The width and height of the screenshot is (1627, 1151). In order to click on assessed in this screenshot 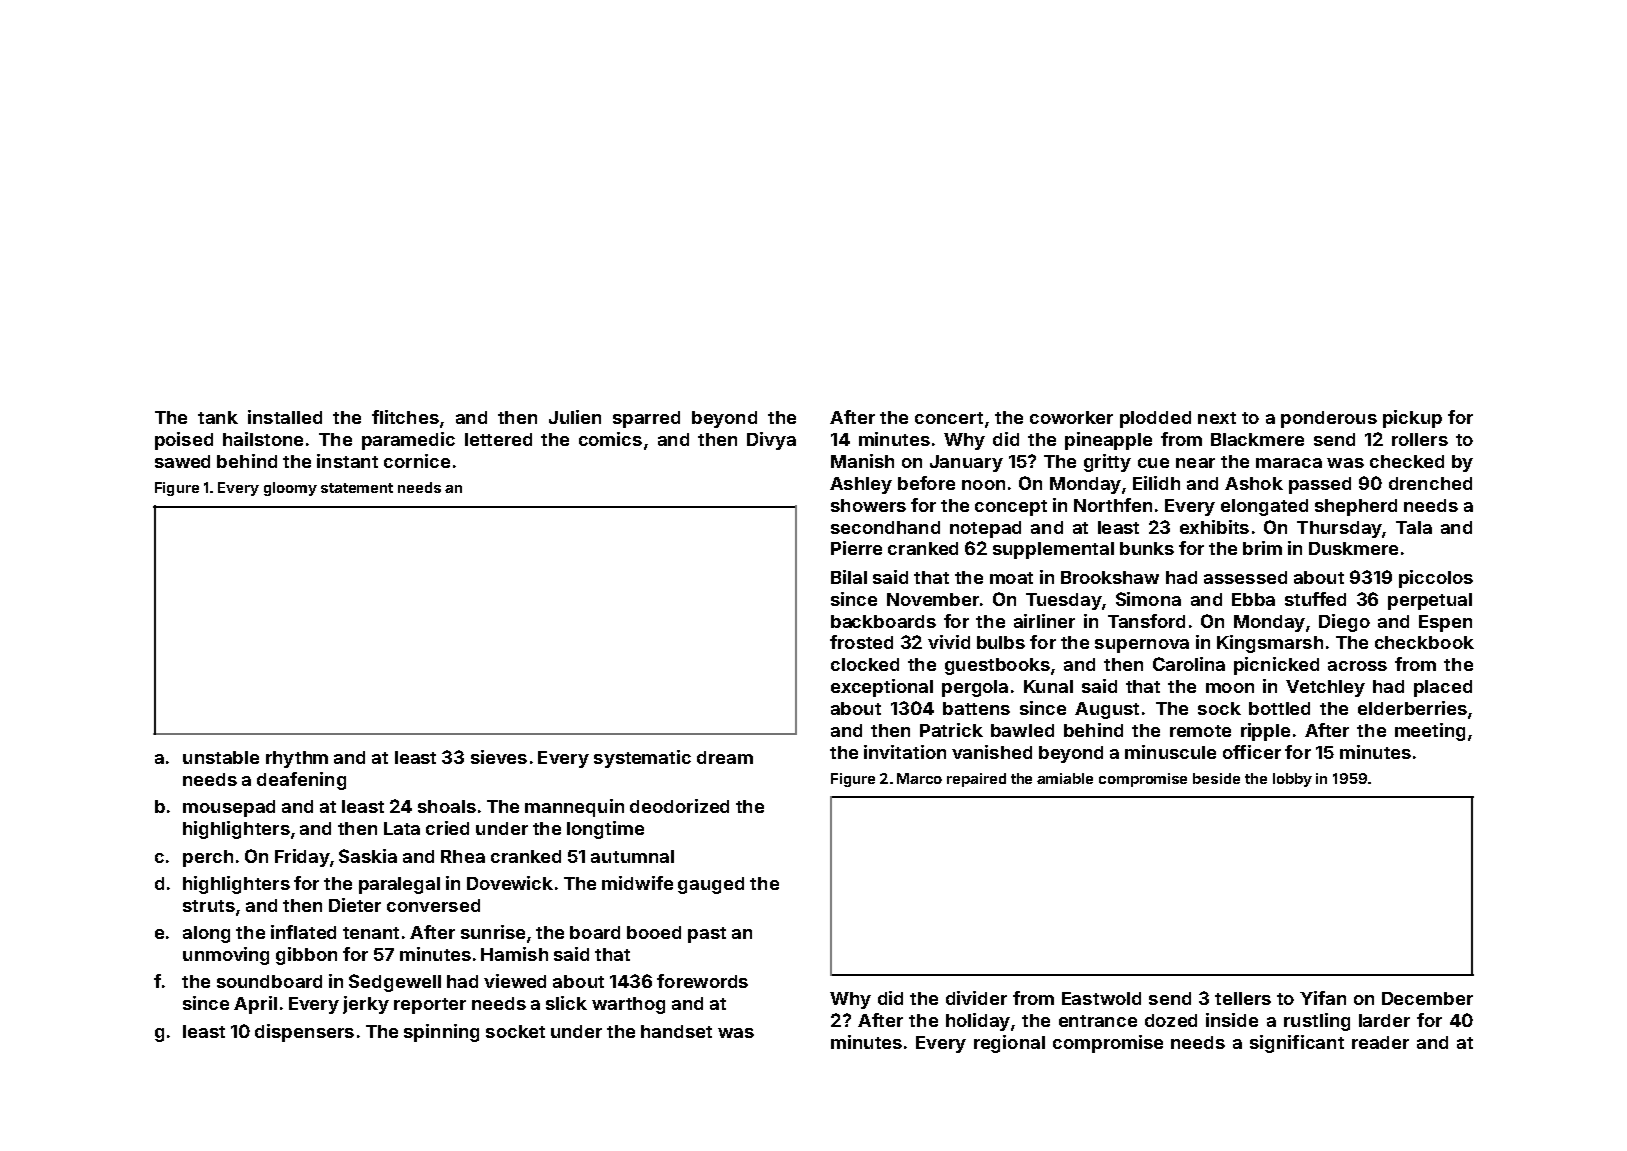, I will do `click(1245, 577)`.
